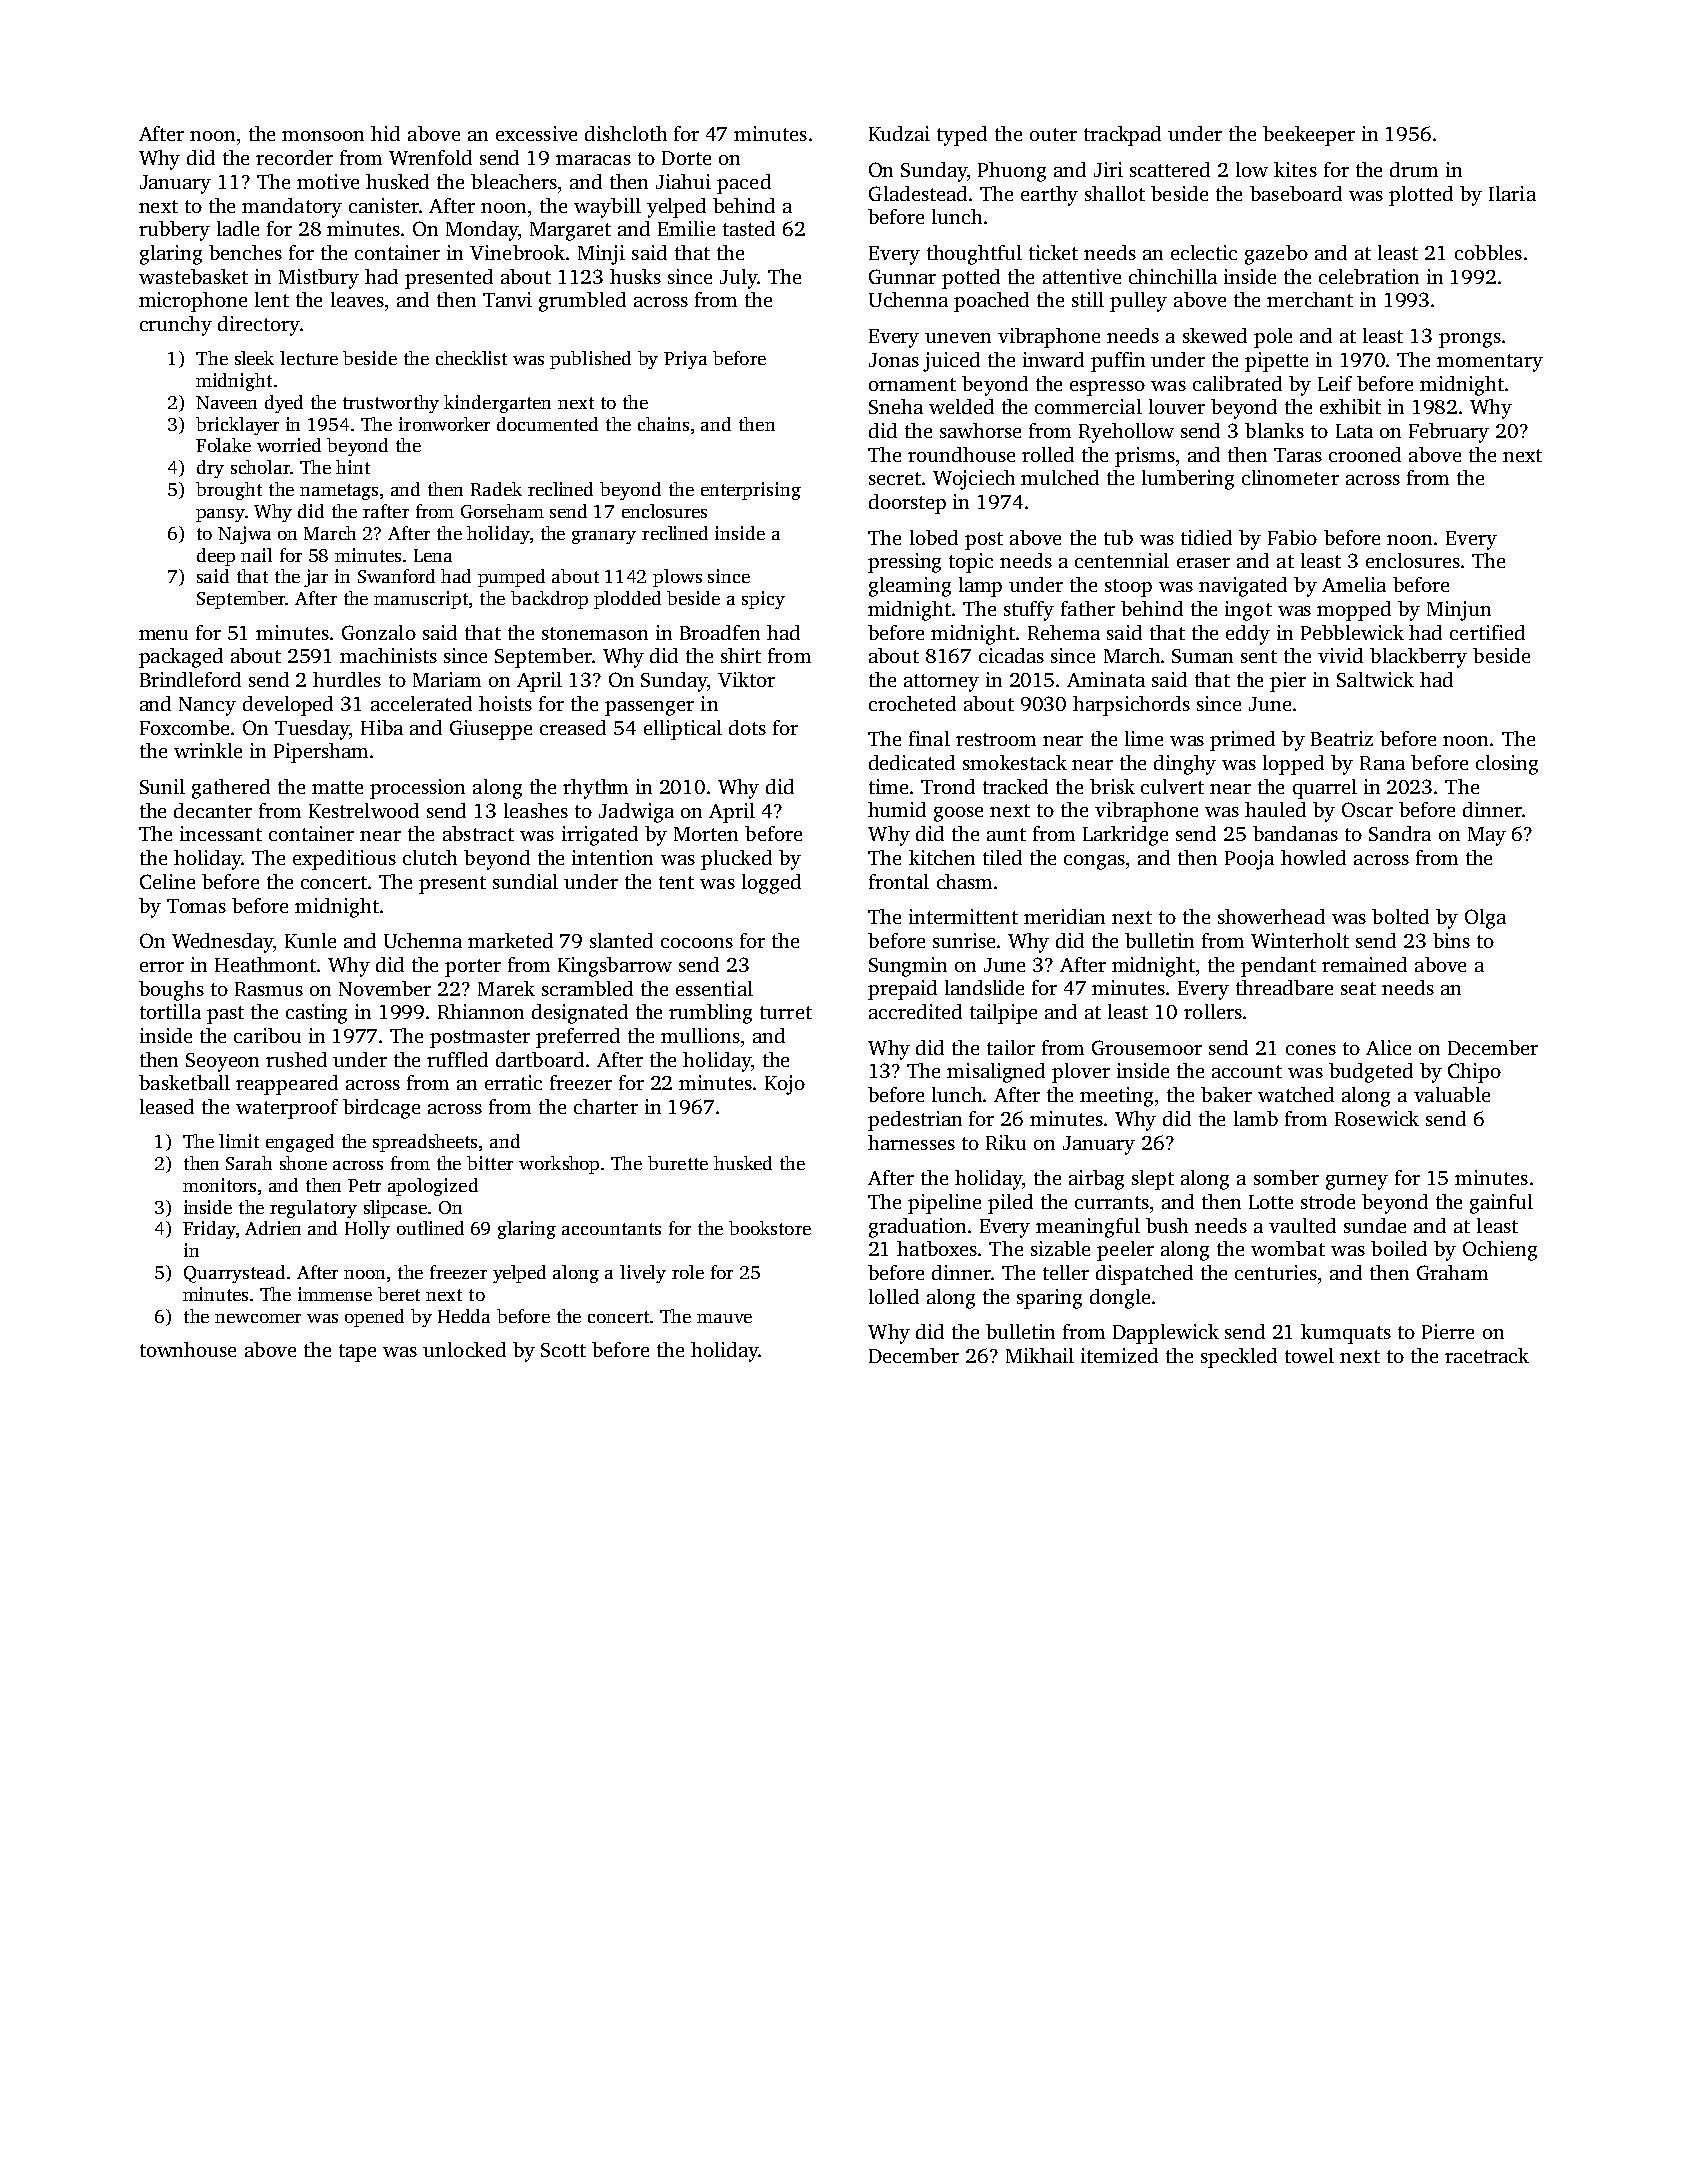  What do you see at coordinates (897, 809) in the screenshot?
I see `humid` at bounding box center [897, 809].
